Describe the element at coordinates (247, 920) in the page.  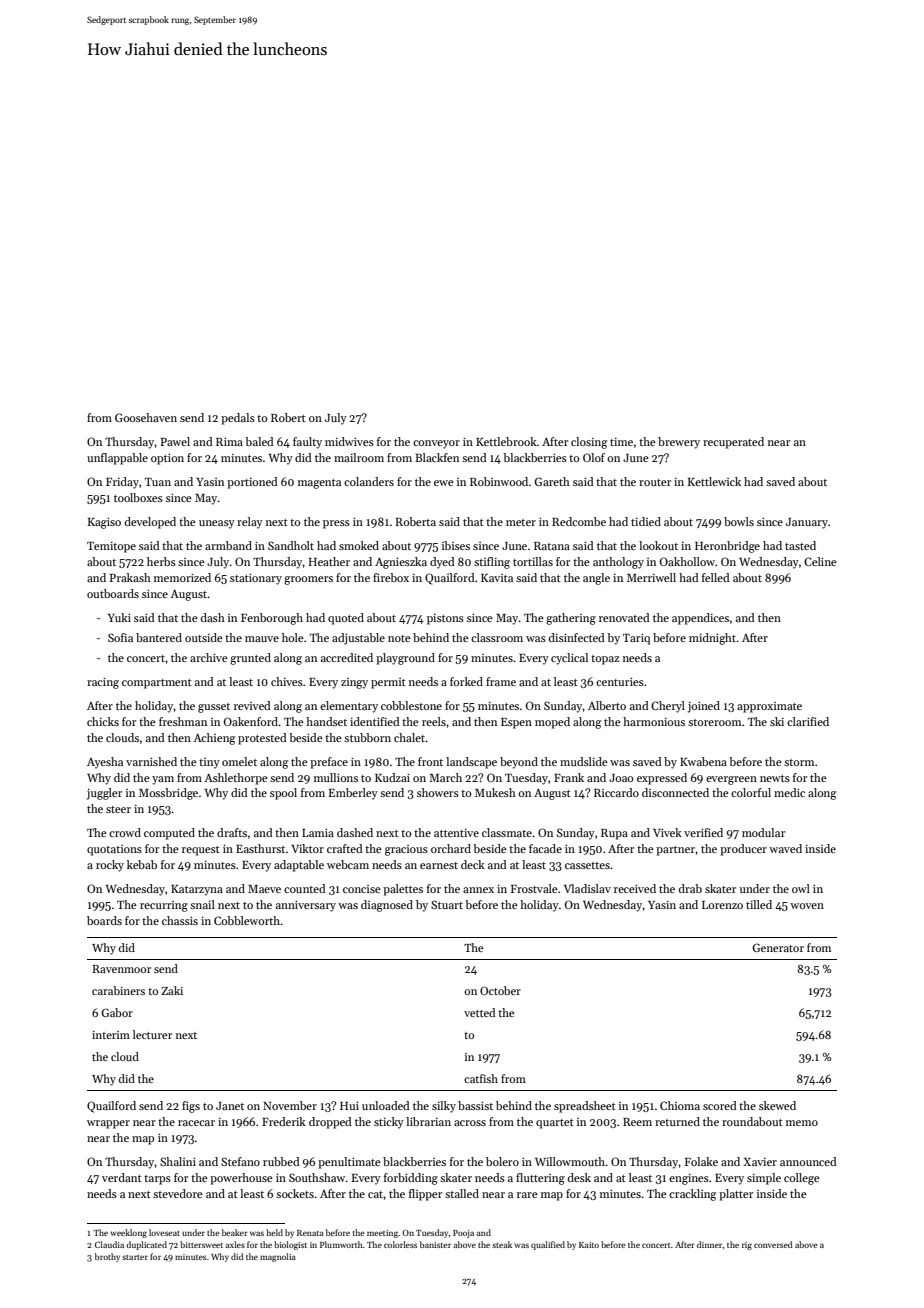
I see `Cobbleworth` at that location.
